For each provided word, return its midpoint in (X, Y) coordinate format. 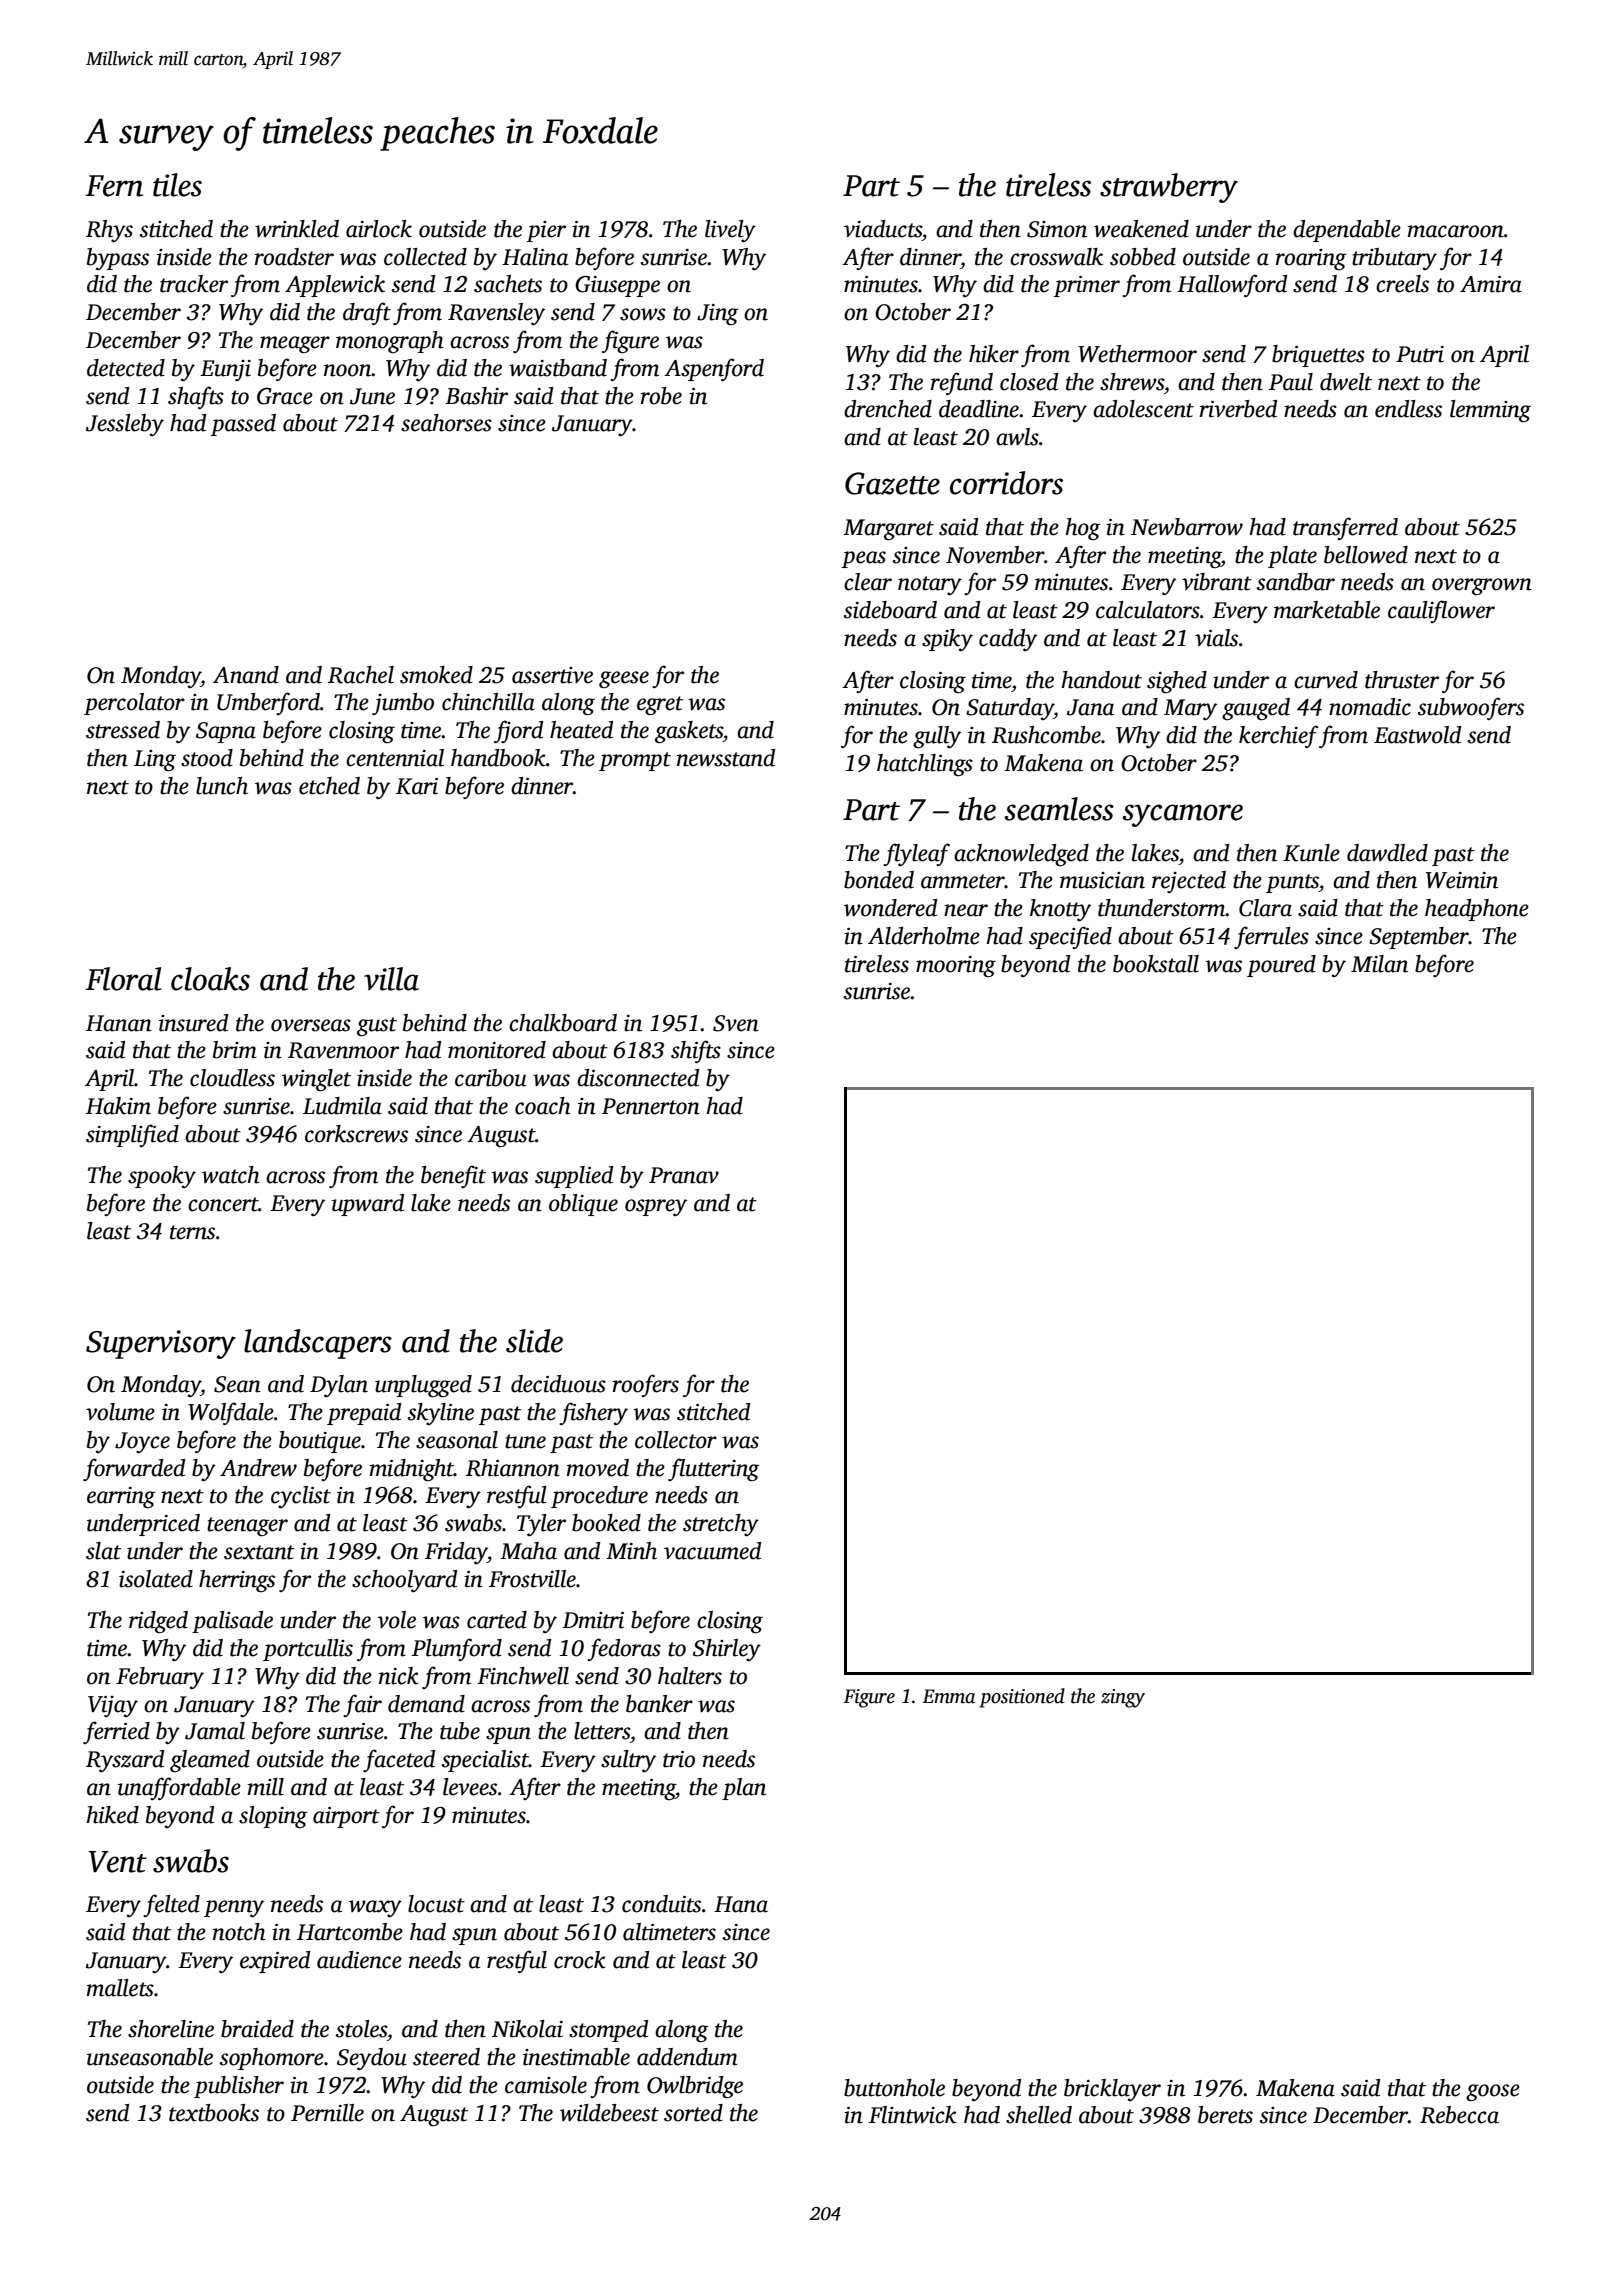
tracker (194, 284)
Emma (949, 1696)
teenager (247, 1527)
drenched (888, 409)
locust (436, 1904)
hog (1083, 529)
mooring (956, 966)
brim (235, 1050)
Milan (1379, 964)
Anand (246, 675)
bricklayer (1112, 2090)
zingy (1123, 1698)
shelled (1039, 2115)
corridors (1006, 483)
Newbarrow (1187, 527)
